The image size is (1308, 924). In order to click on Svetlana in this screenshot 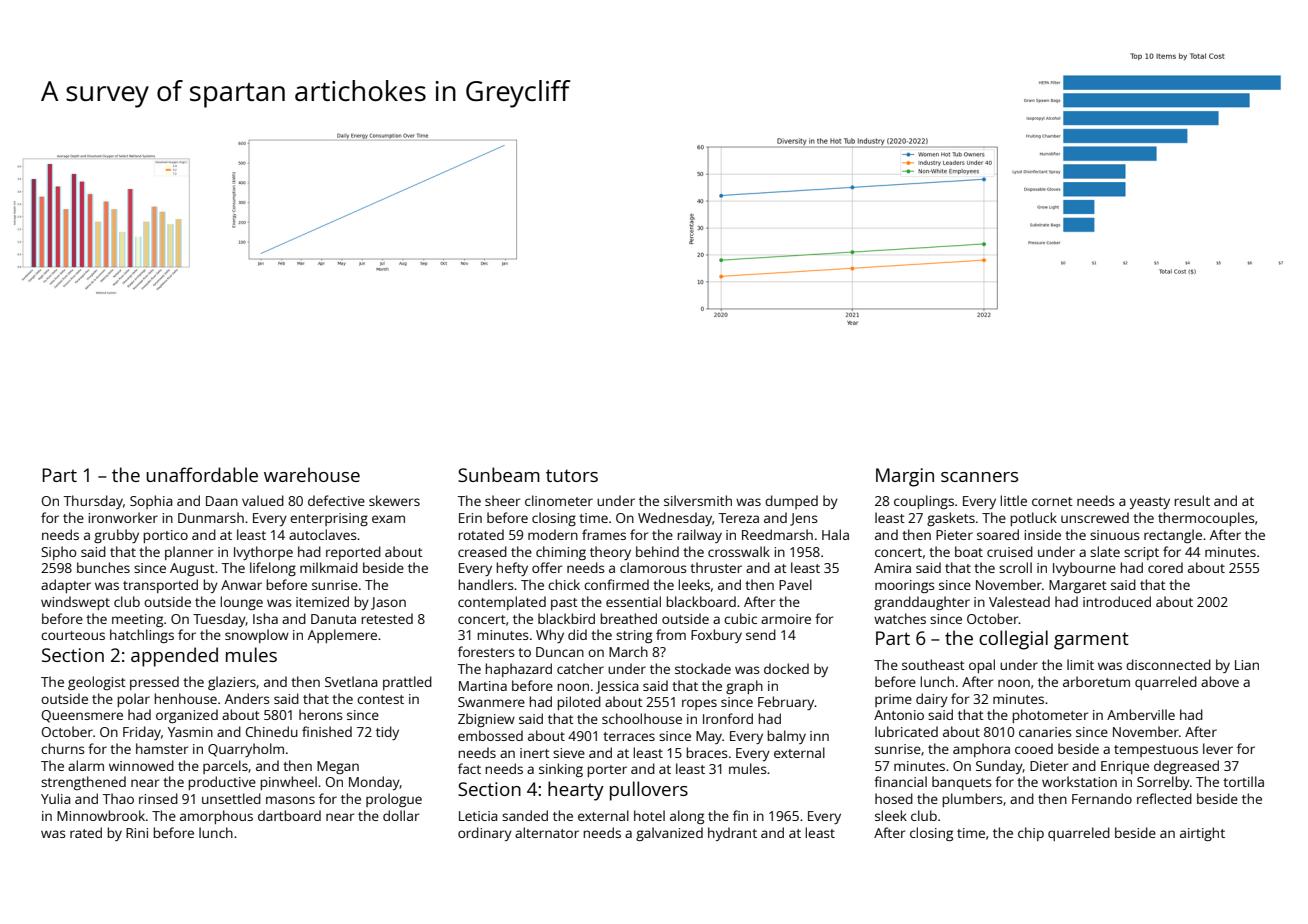, I will do `click(351, 681)`.
